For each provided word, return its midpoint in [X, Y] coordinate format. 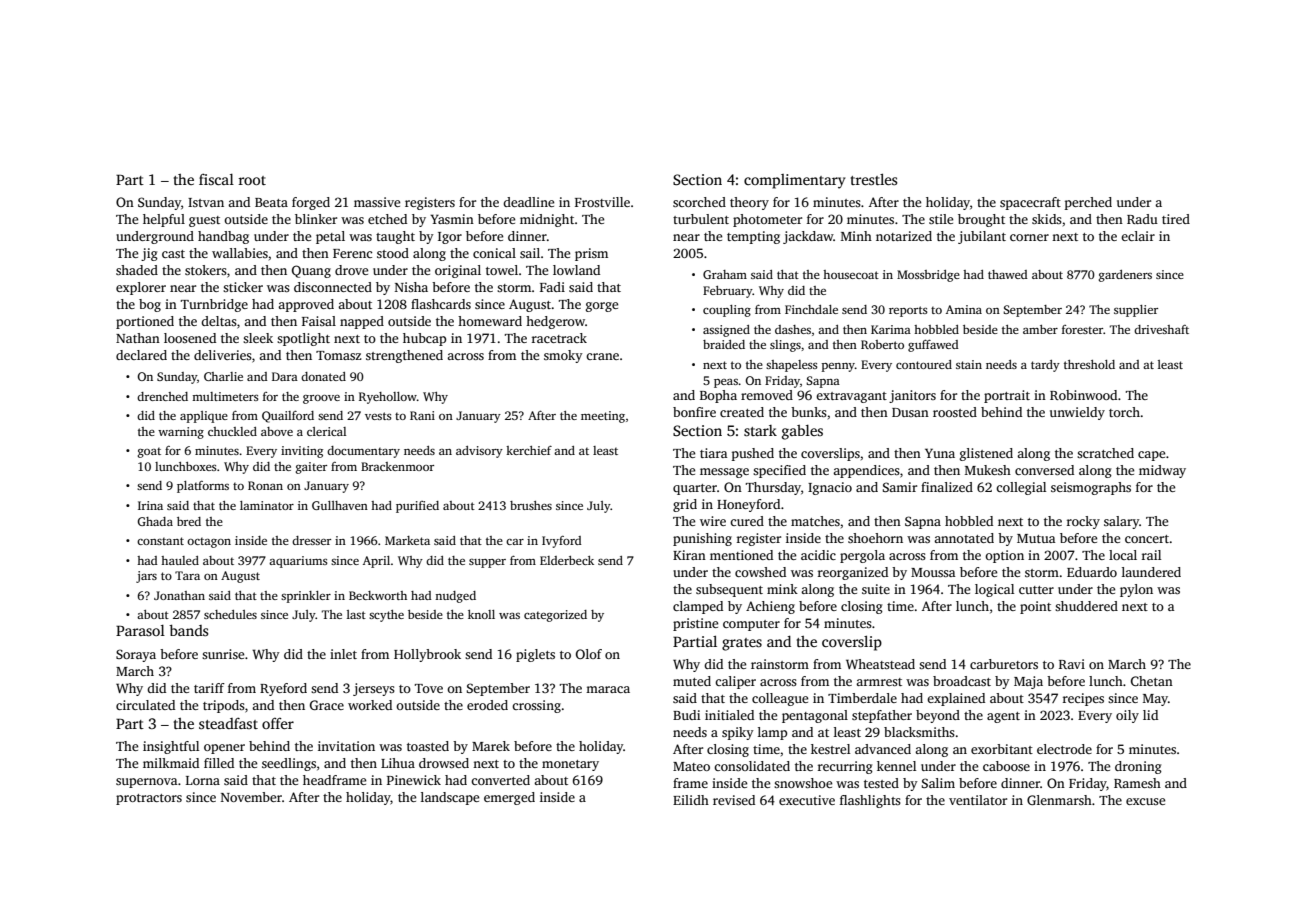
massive [377, 202]
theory [749, 203]
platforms [203, 487]
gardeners [1125, 276]
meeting [603, 417]
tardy [1045, 366]
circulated [145, 705]
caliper [735, 682]
